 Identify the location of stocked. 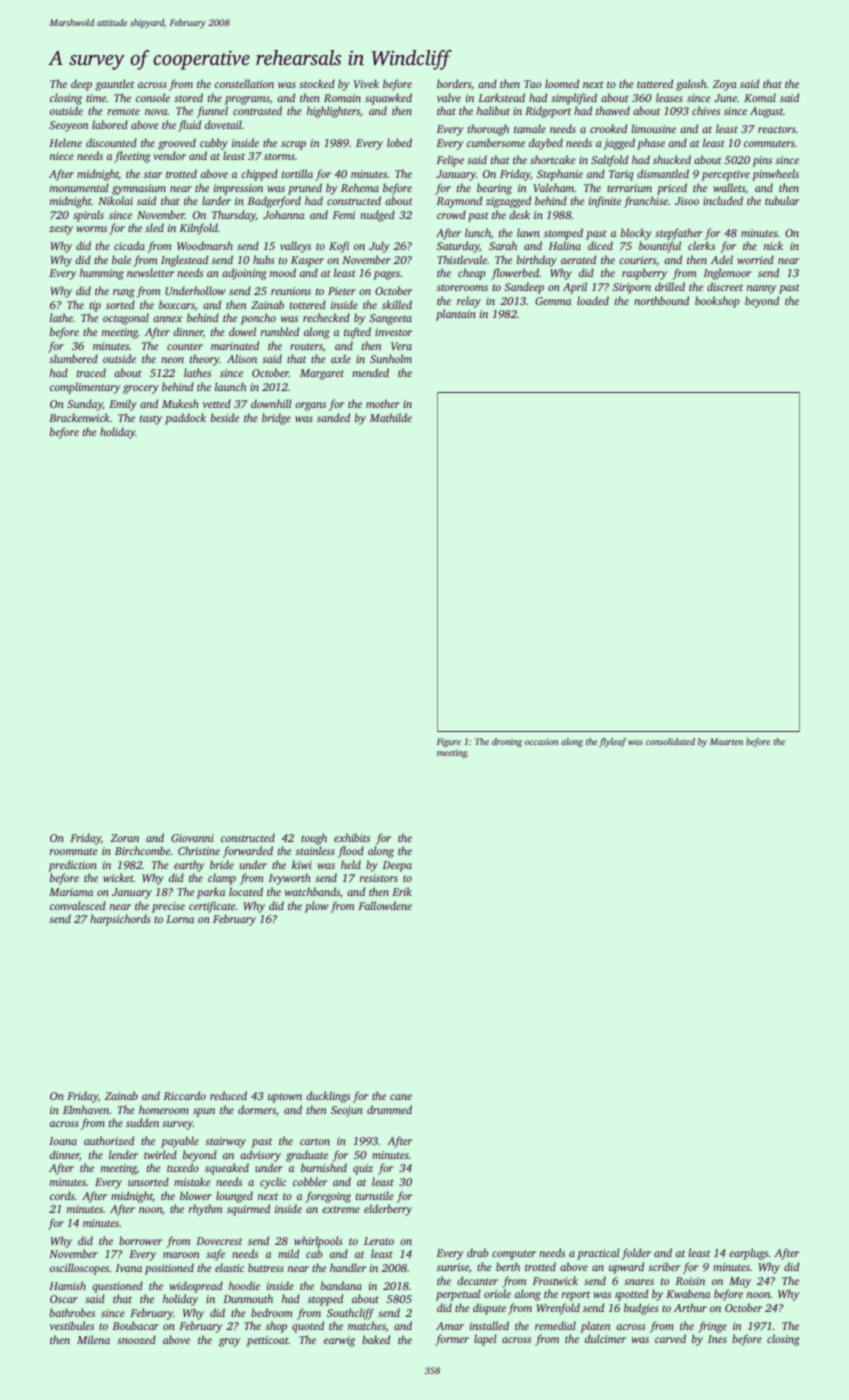
(317, 83).
